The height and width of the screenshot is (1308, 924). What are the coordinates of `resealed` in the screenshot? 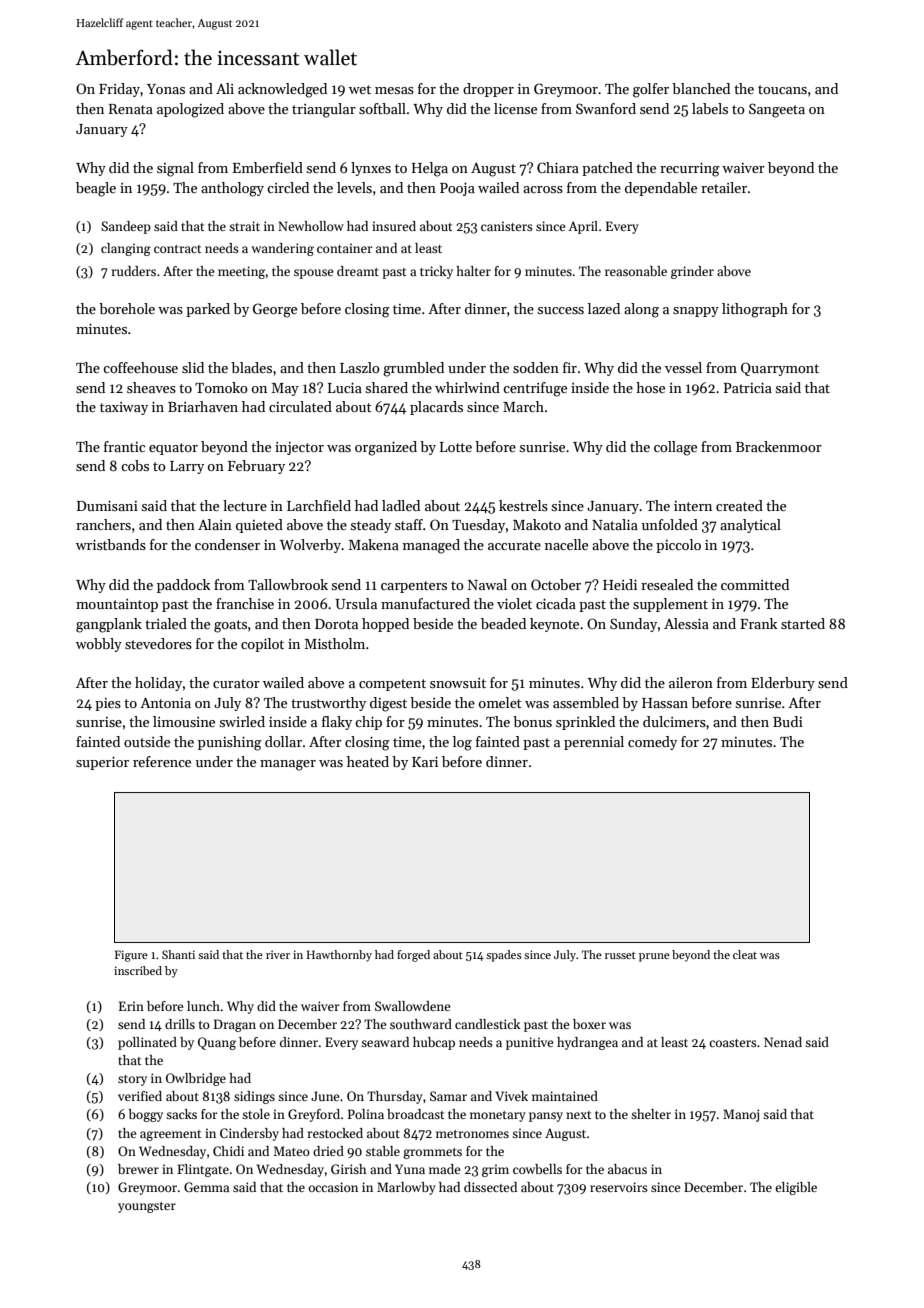 It's located at (667, 584).
